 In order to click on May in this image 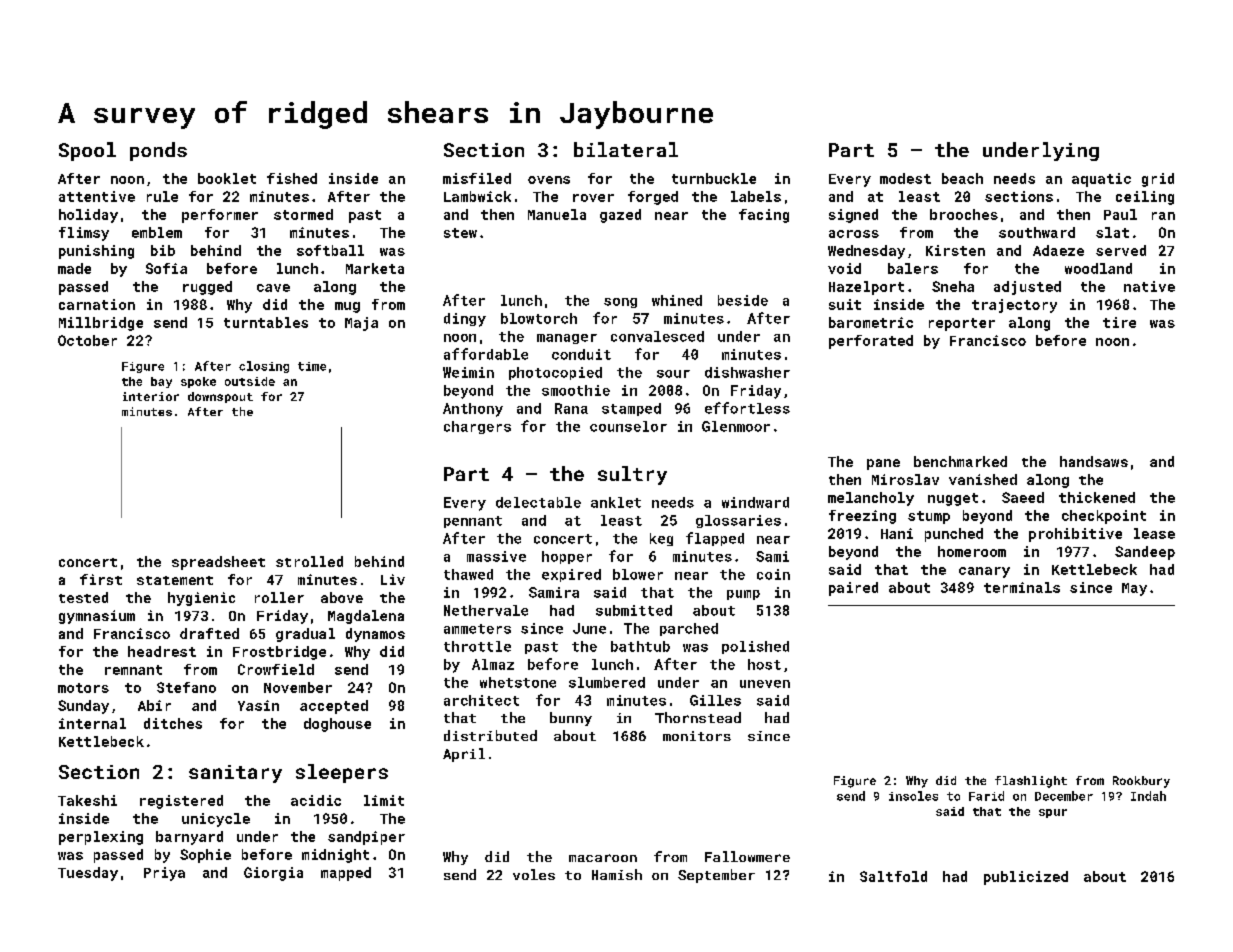, I will do `click(1134, 589)`.
